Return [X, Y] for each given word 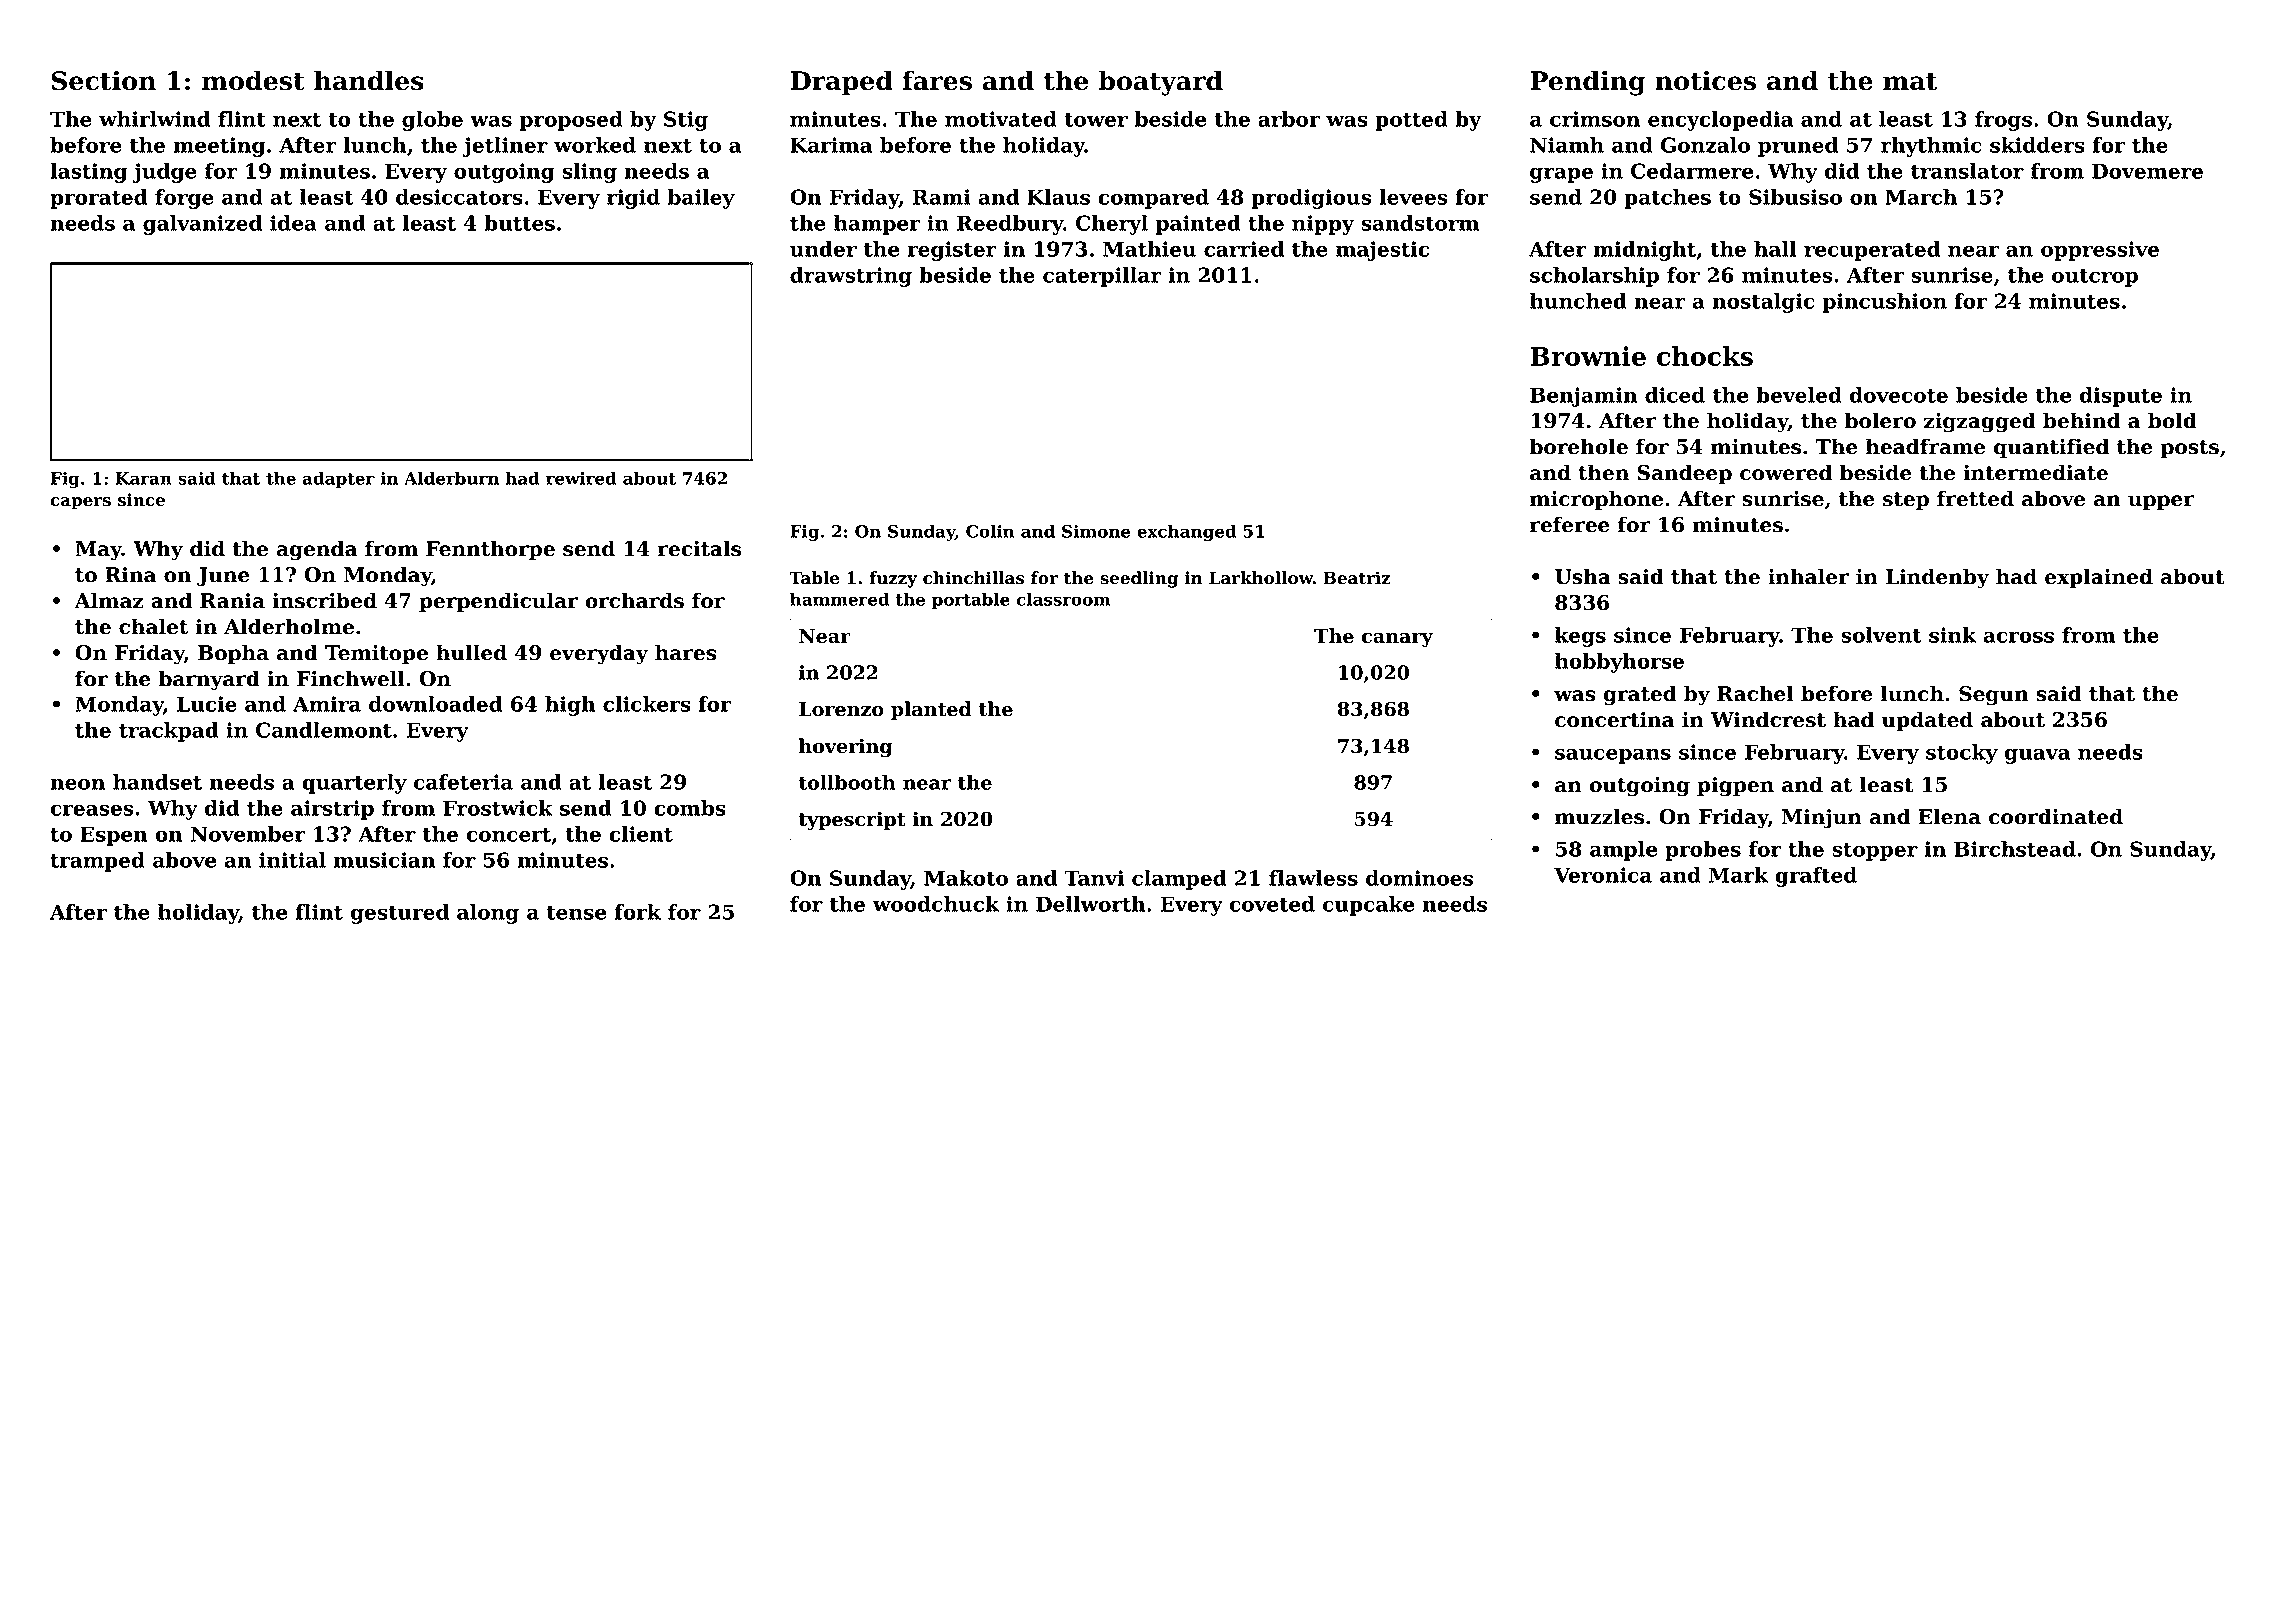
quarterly [354, 784]
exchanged [1186, 532]
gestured [400, 914]
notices [1705, 80]
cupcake [1368, 906]
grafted [1816, 877]
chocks [1705, 356]
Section [103, 80]
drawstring [851, 277]
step [1906, 501]
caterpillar [1102, 277]
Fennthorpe [490, 550]
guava [2037, 756]
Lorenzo [841, 709]
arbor [1289, 119]
